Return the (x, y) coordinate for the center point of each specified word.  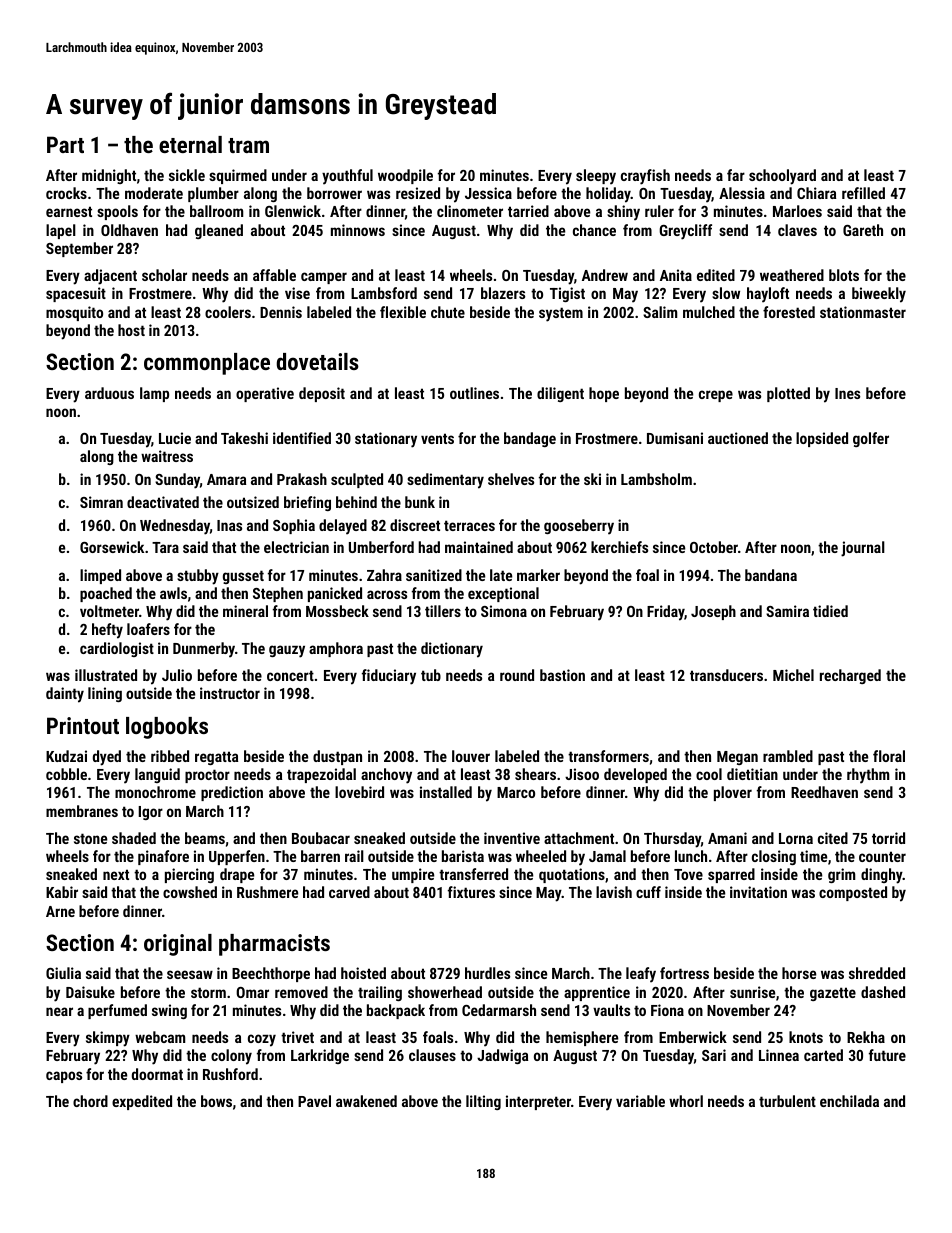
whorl (686, 1101)
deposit (322, 394)
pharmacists (274, 945)
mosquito (74, 313)
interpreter (538, 1102)
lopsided (822, 439)
